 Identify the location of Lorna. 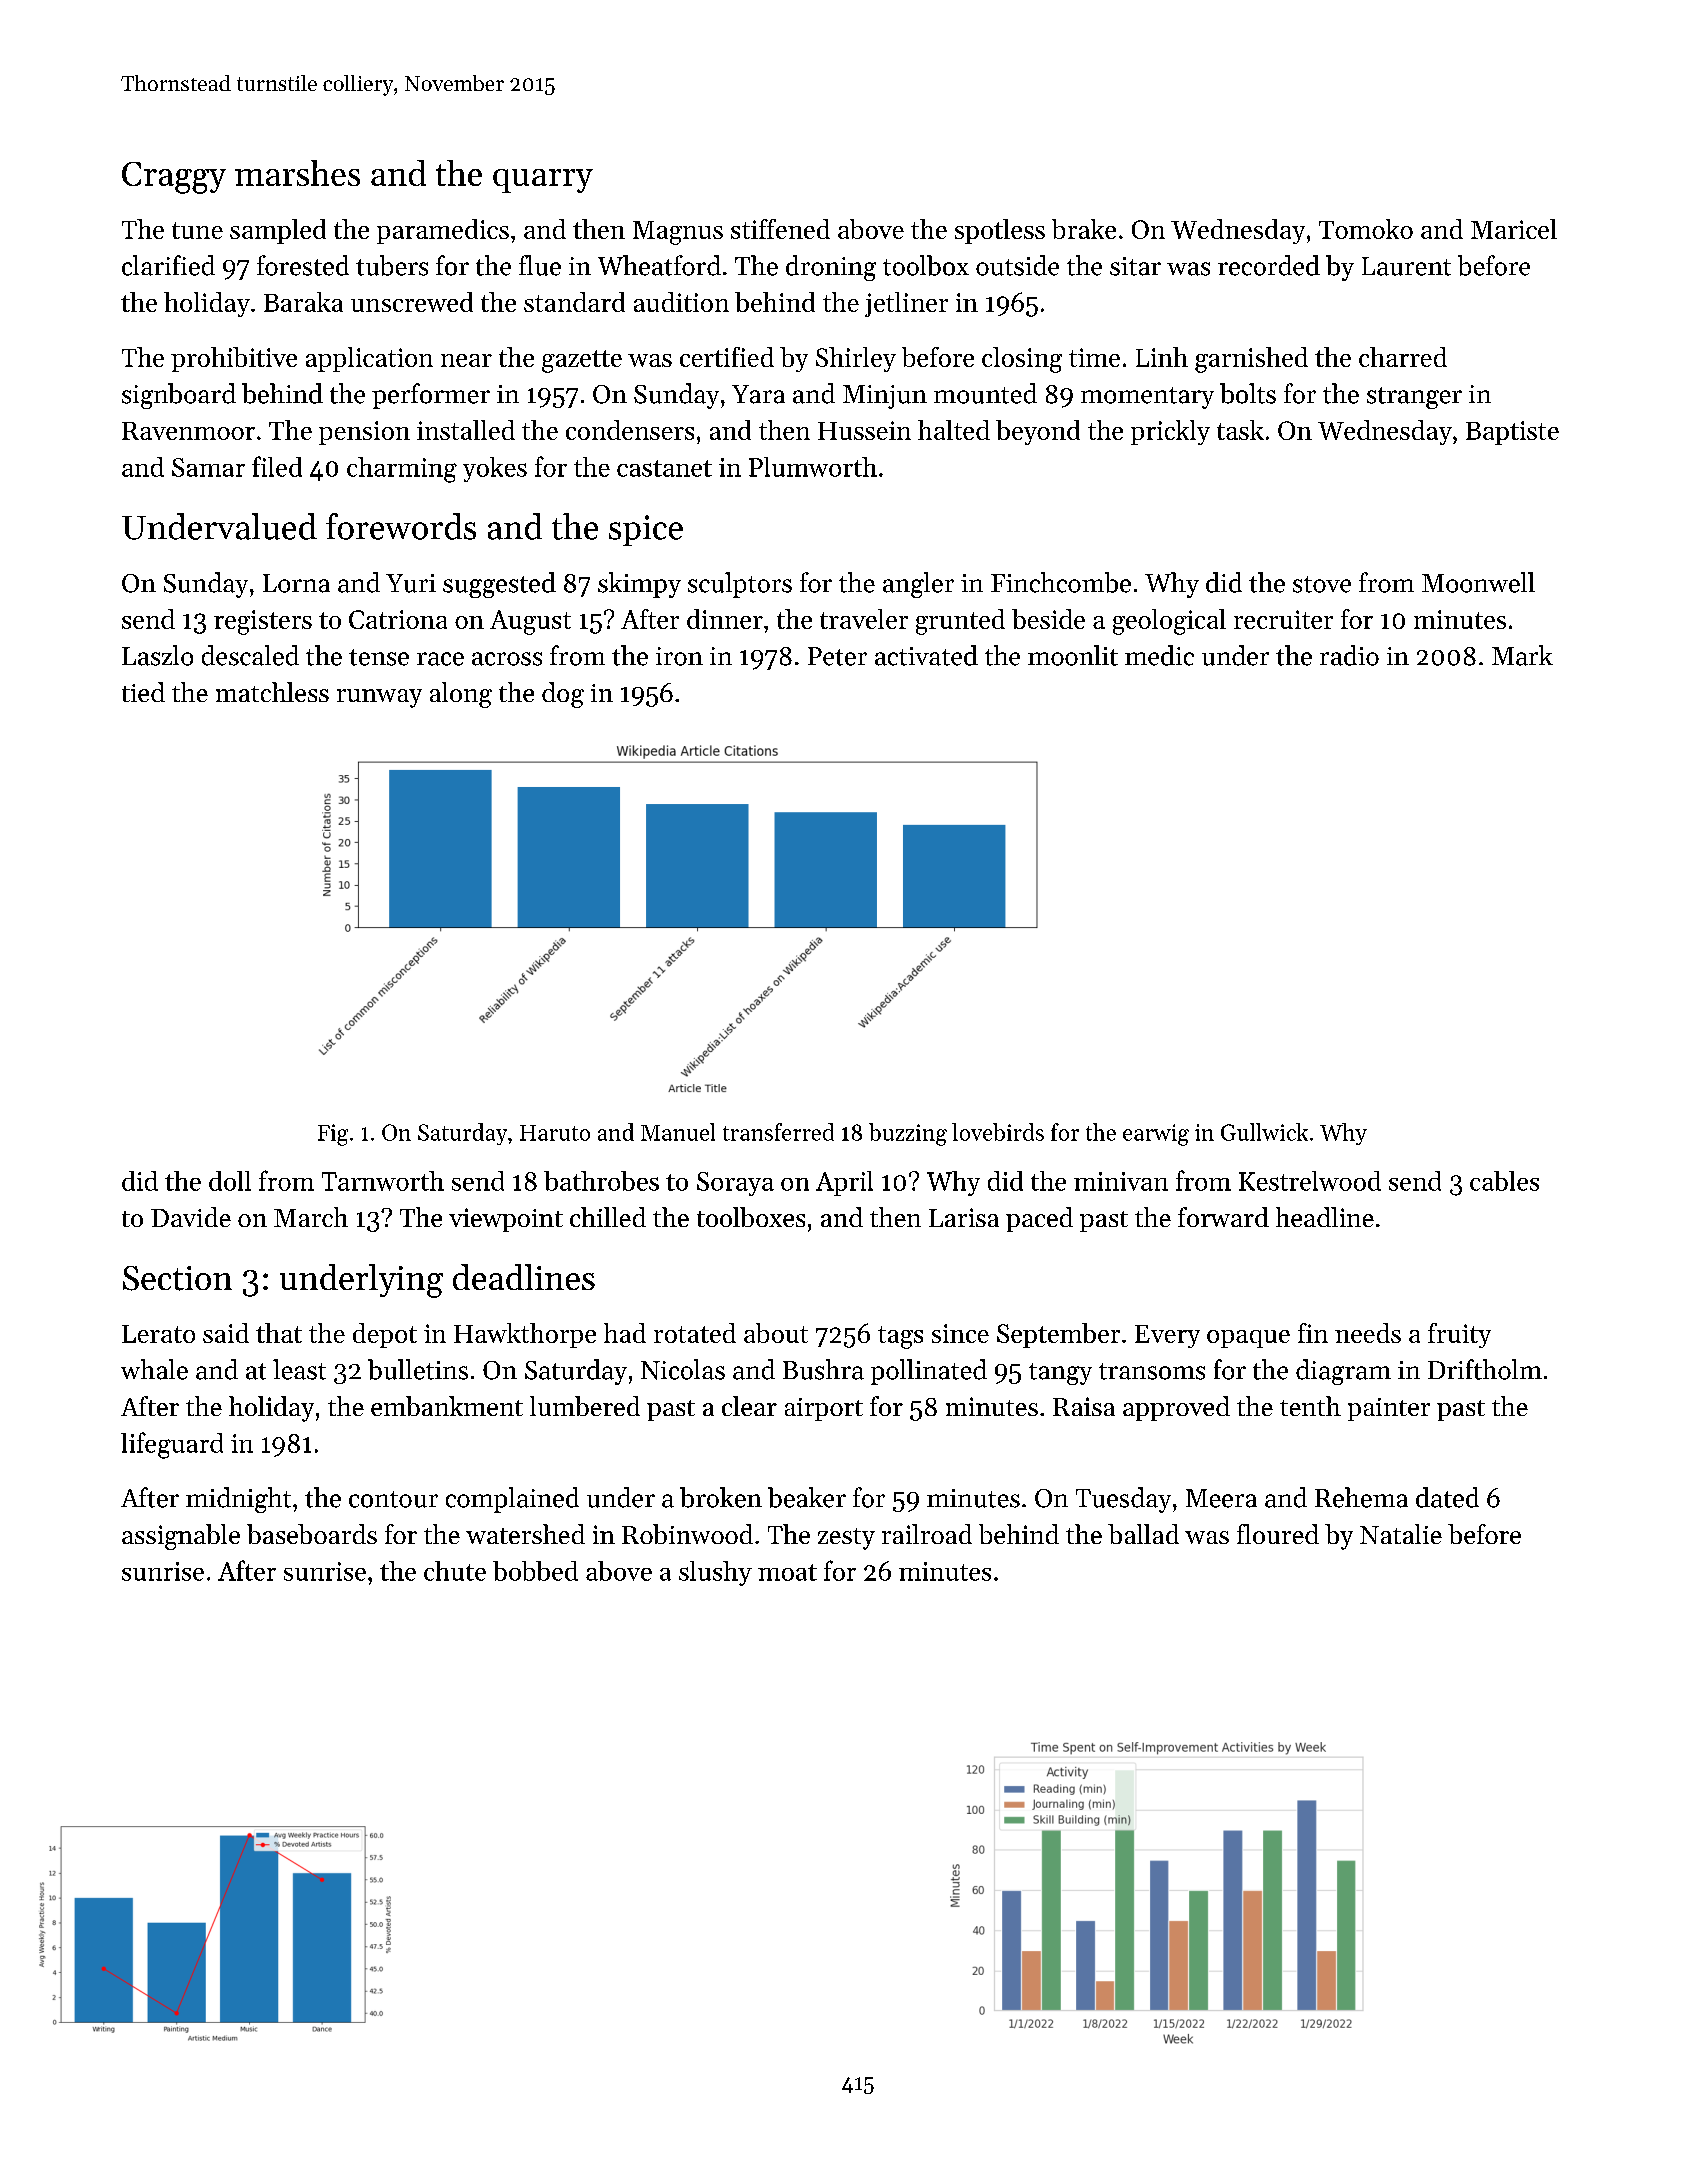
(296, 583).
